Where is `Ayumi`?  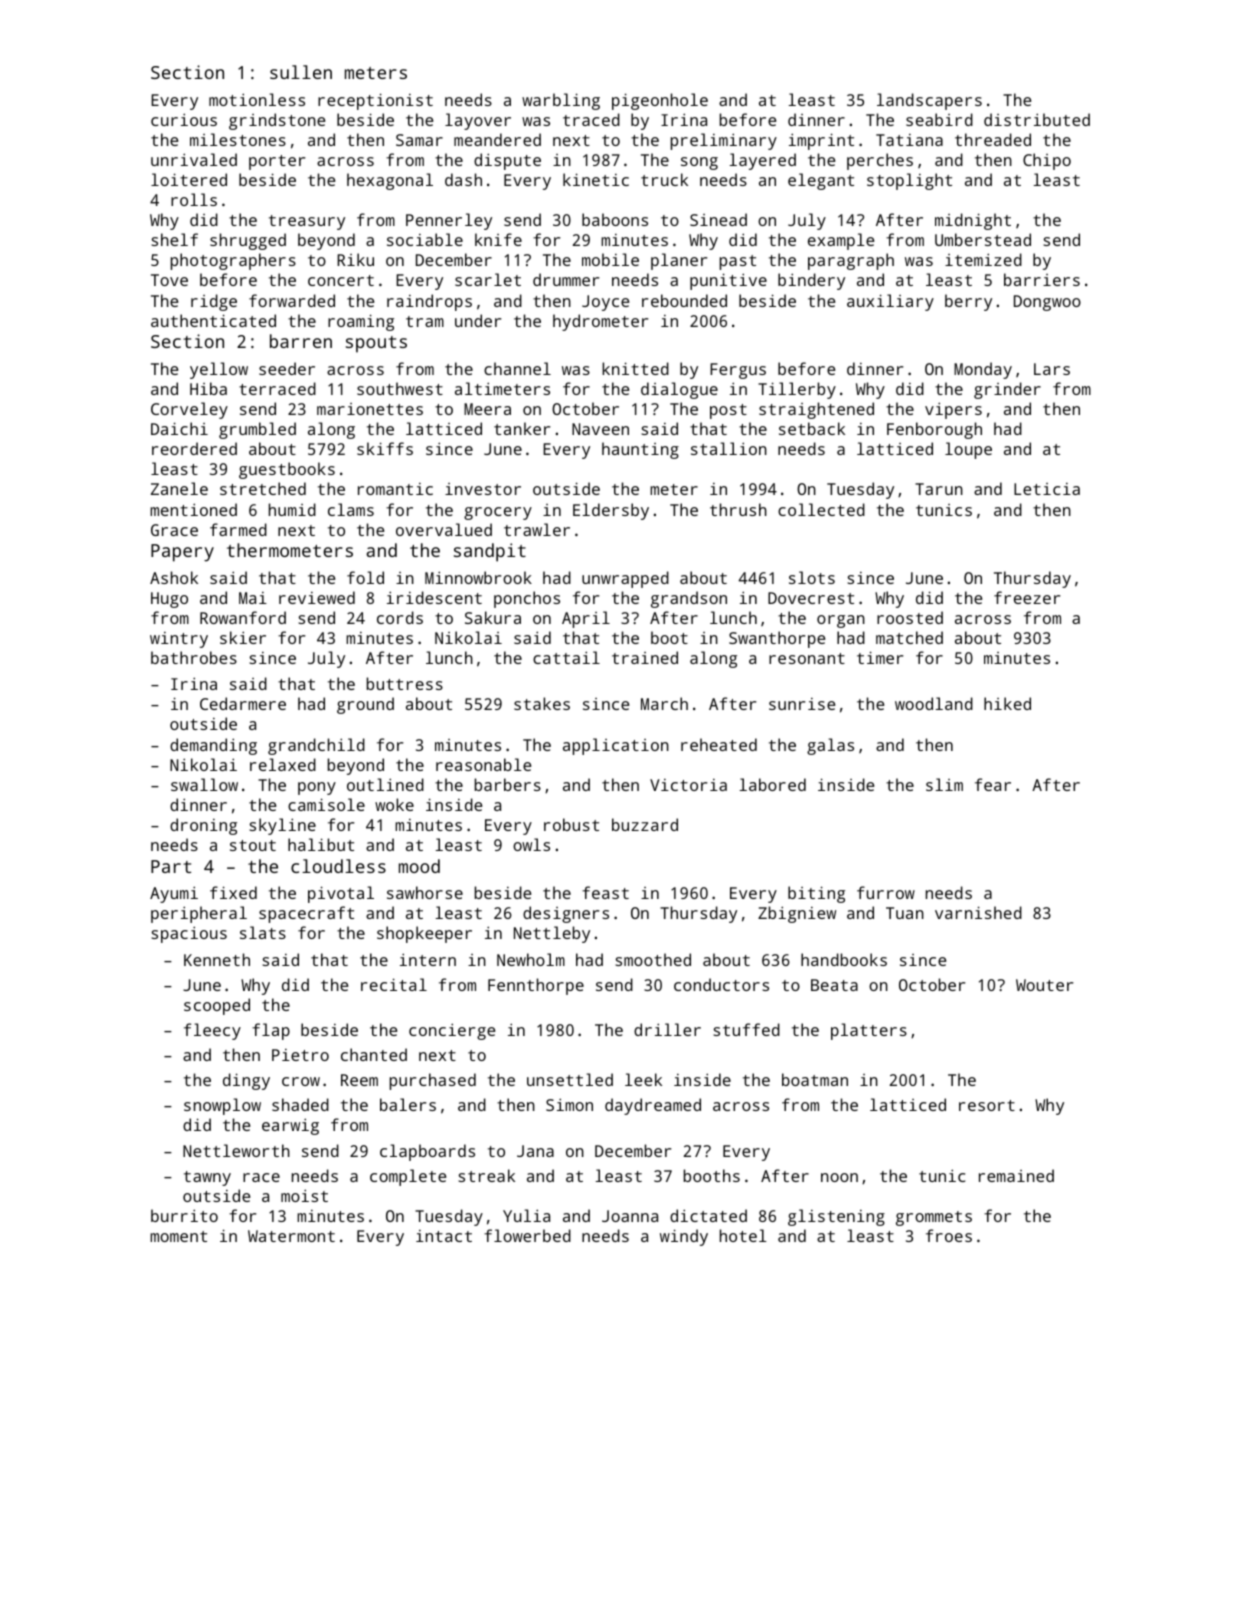
Ayumi is located at coordinates (174, 894).
